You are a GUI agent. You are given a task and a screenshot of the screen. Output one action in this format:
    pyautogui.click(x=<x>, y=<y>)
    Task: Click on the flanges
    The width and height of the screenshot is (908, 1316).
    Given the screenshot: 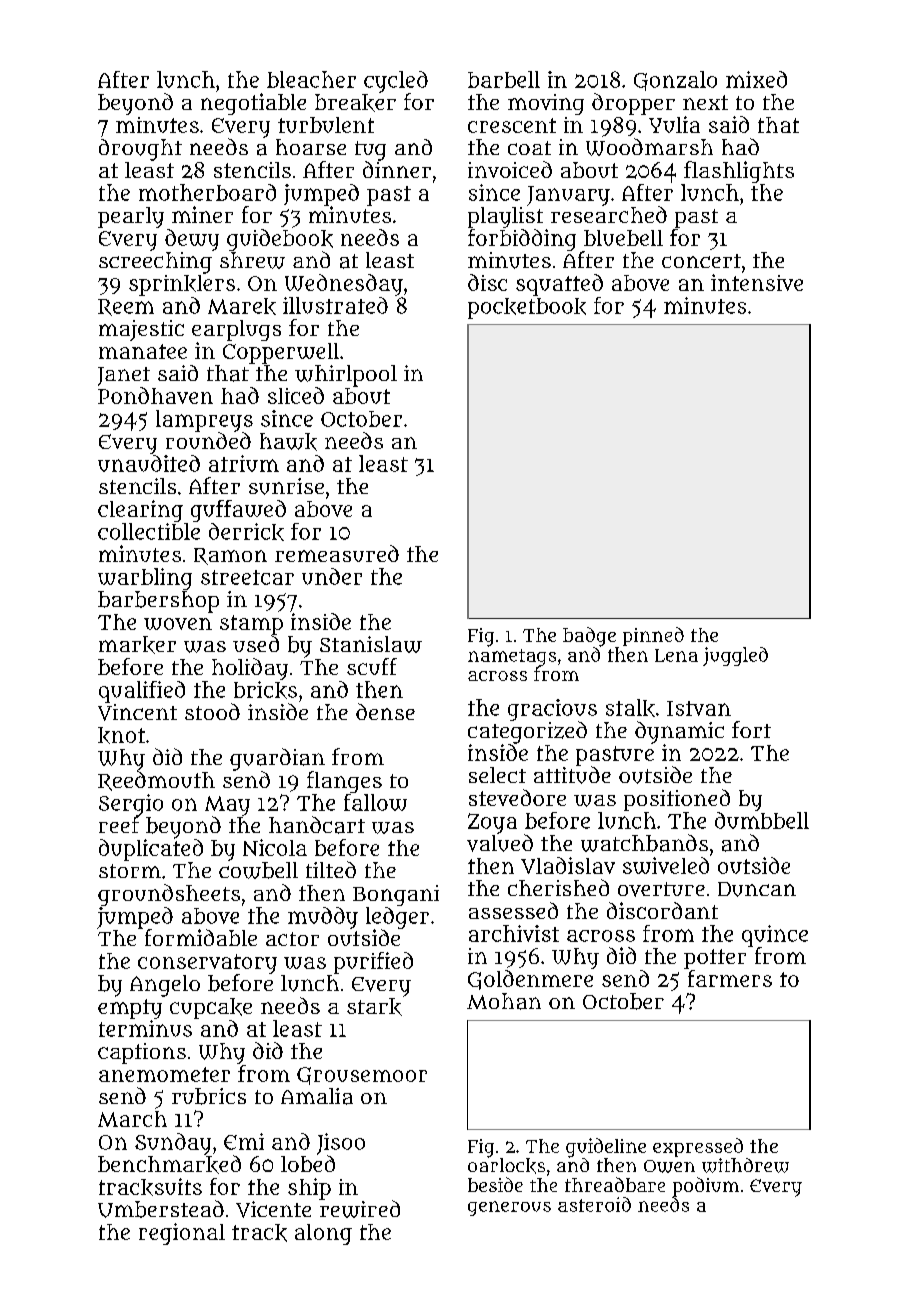 What is the action you would take?
    pyautogui.click(x=344, y=782)
